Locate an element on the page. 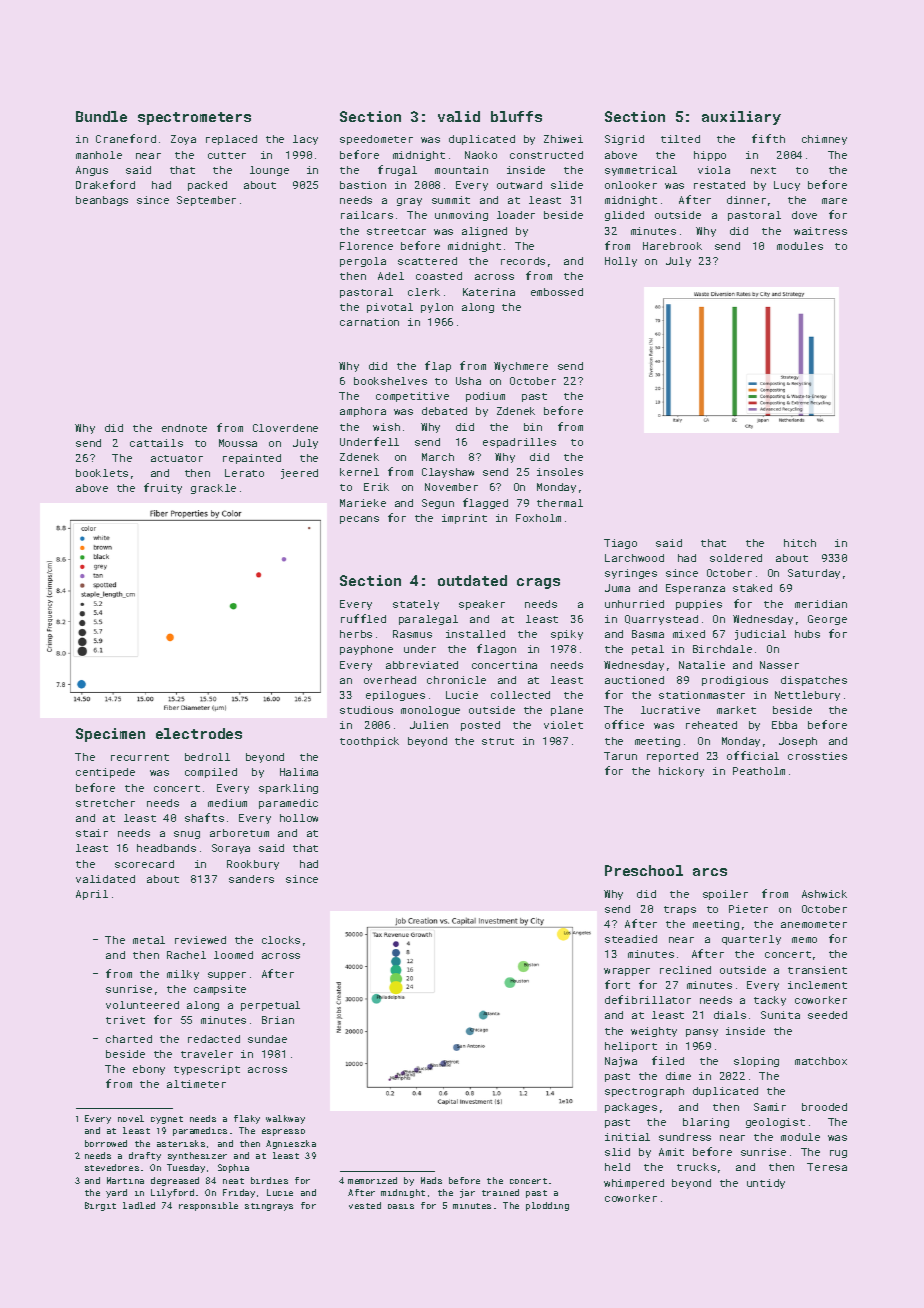 Image resolution: width=924 pixels, height=1308 pixels. Sigrid is located at coordinates (624, 140).
